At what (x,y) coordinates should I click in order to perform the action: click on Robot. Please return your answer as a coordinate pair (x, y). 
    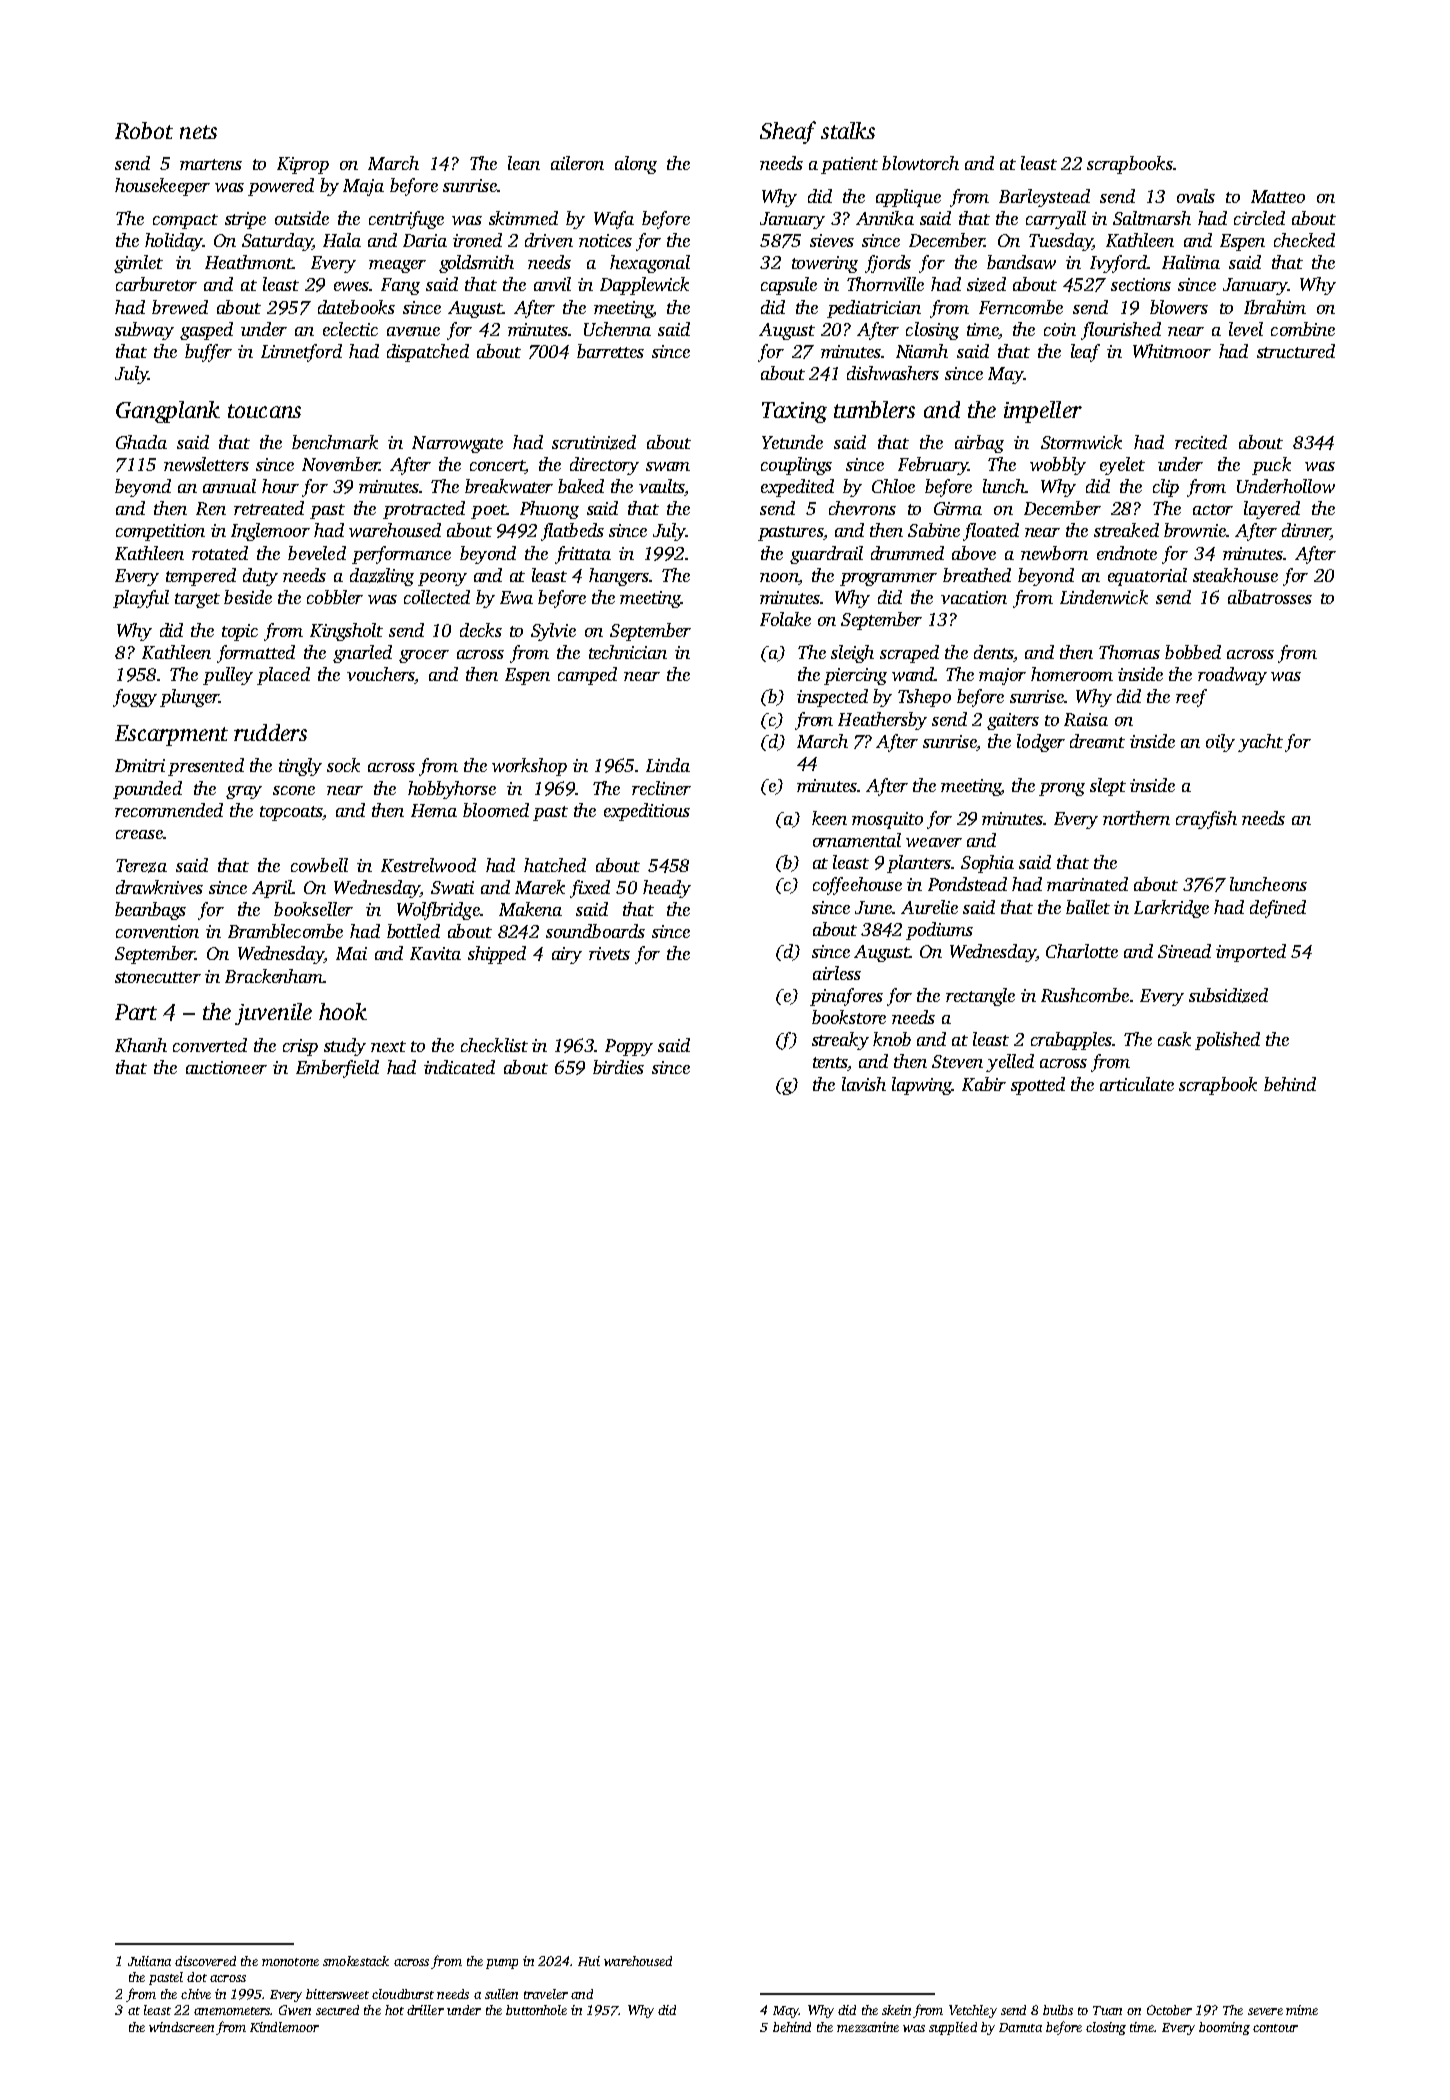
    Looking at the image, I should click on (144, 130).
